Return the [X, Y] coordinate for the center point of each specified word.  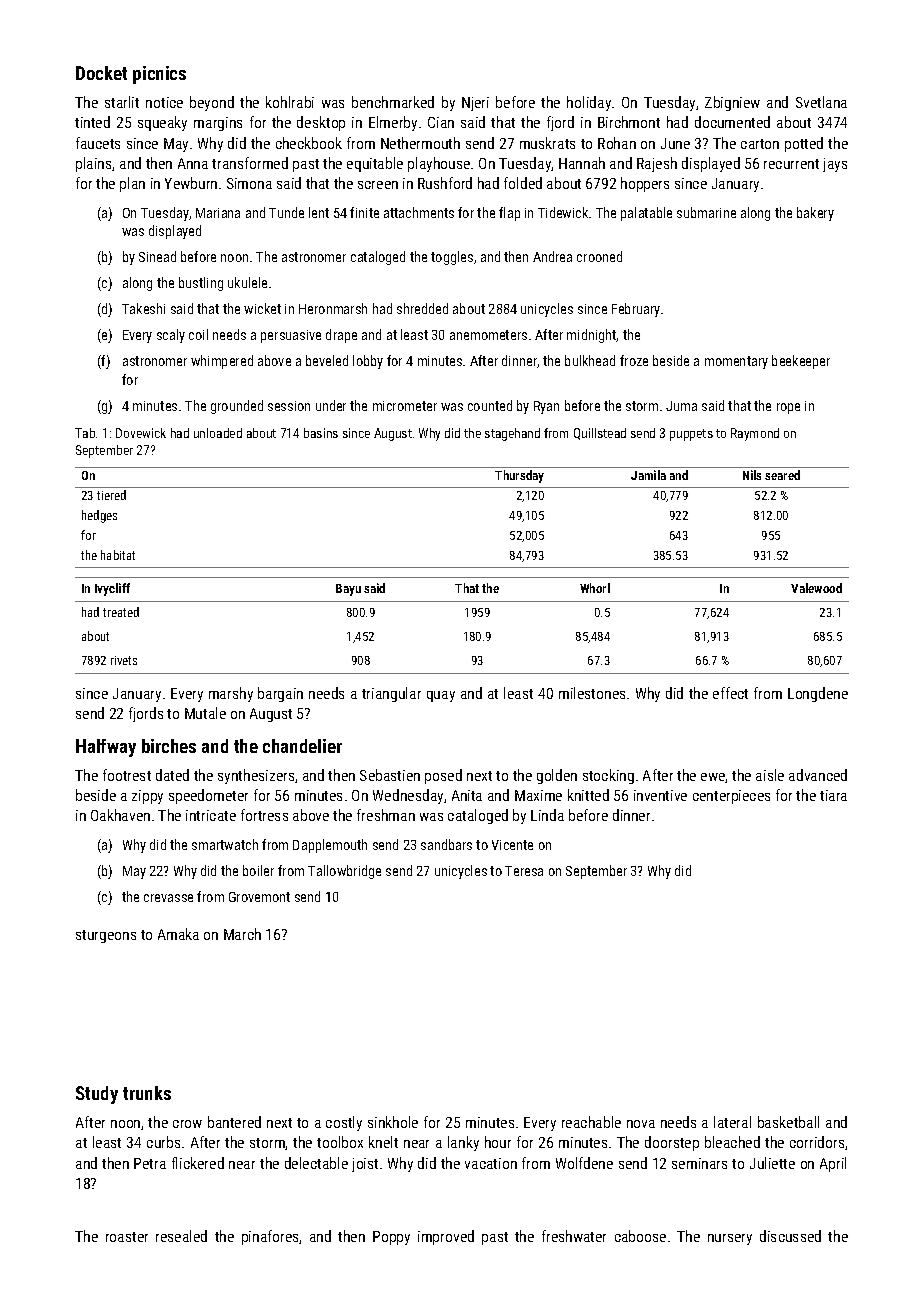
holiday [589, 103]
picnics [159, 75]
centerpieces [731, 797]
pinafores [271, 1237]
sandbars [446, 844]
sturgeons [106, 936]
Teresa [524, 871]
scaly [171, 336]
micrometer [405, 406]
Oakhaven [120, 815]
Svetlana [821, 102]
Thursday [519, 476]
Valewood [816, 588]
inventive [660, 795]
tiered [111, 495]
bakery [815, 214]
